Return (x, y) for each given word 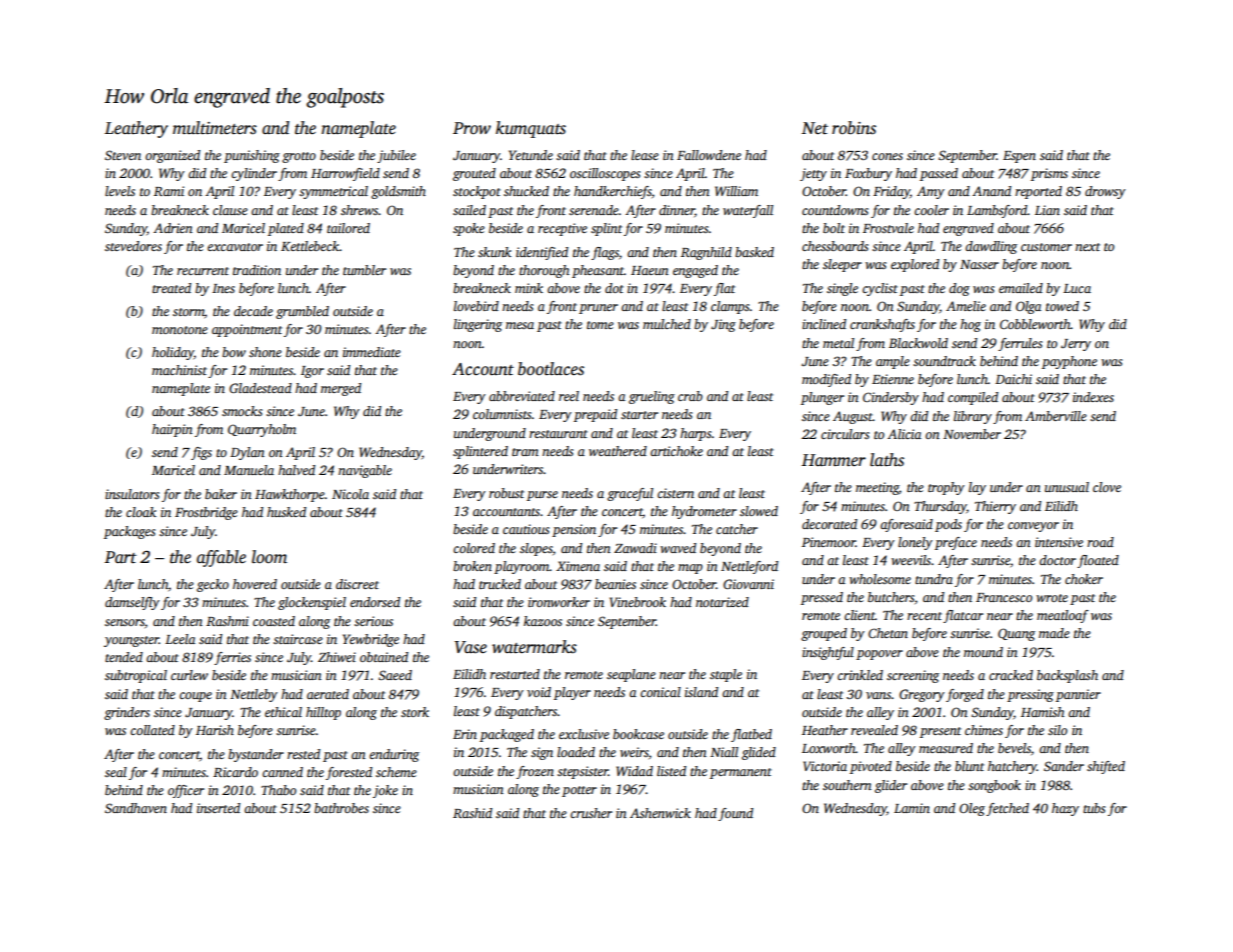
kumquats (531, 129)
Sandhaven (136, 808)
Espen (1019, 157)
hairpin (172, 430)
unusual (1067, 487)
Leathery (136, 129)
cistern (675, 493)
